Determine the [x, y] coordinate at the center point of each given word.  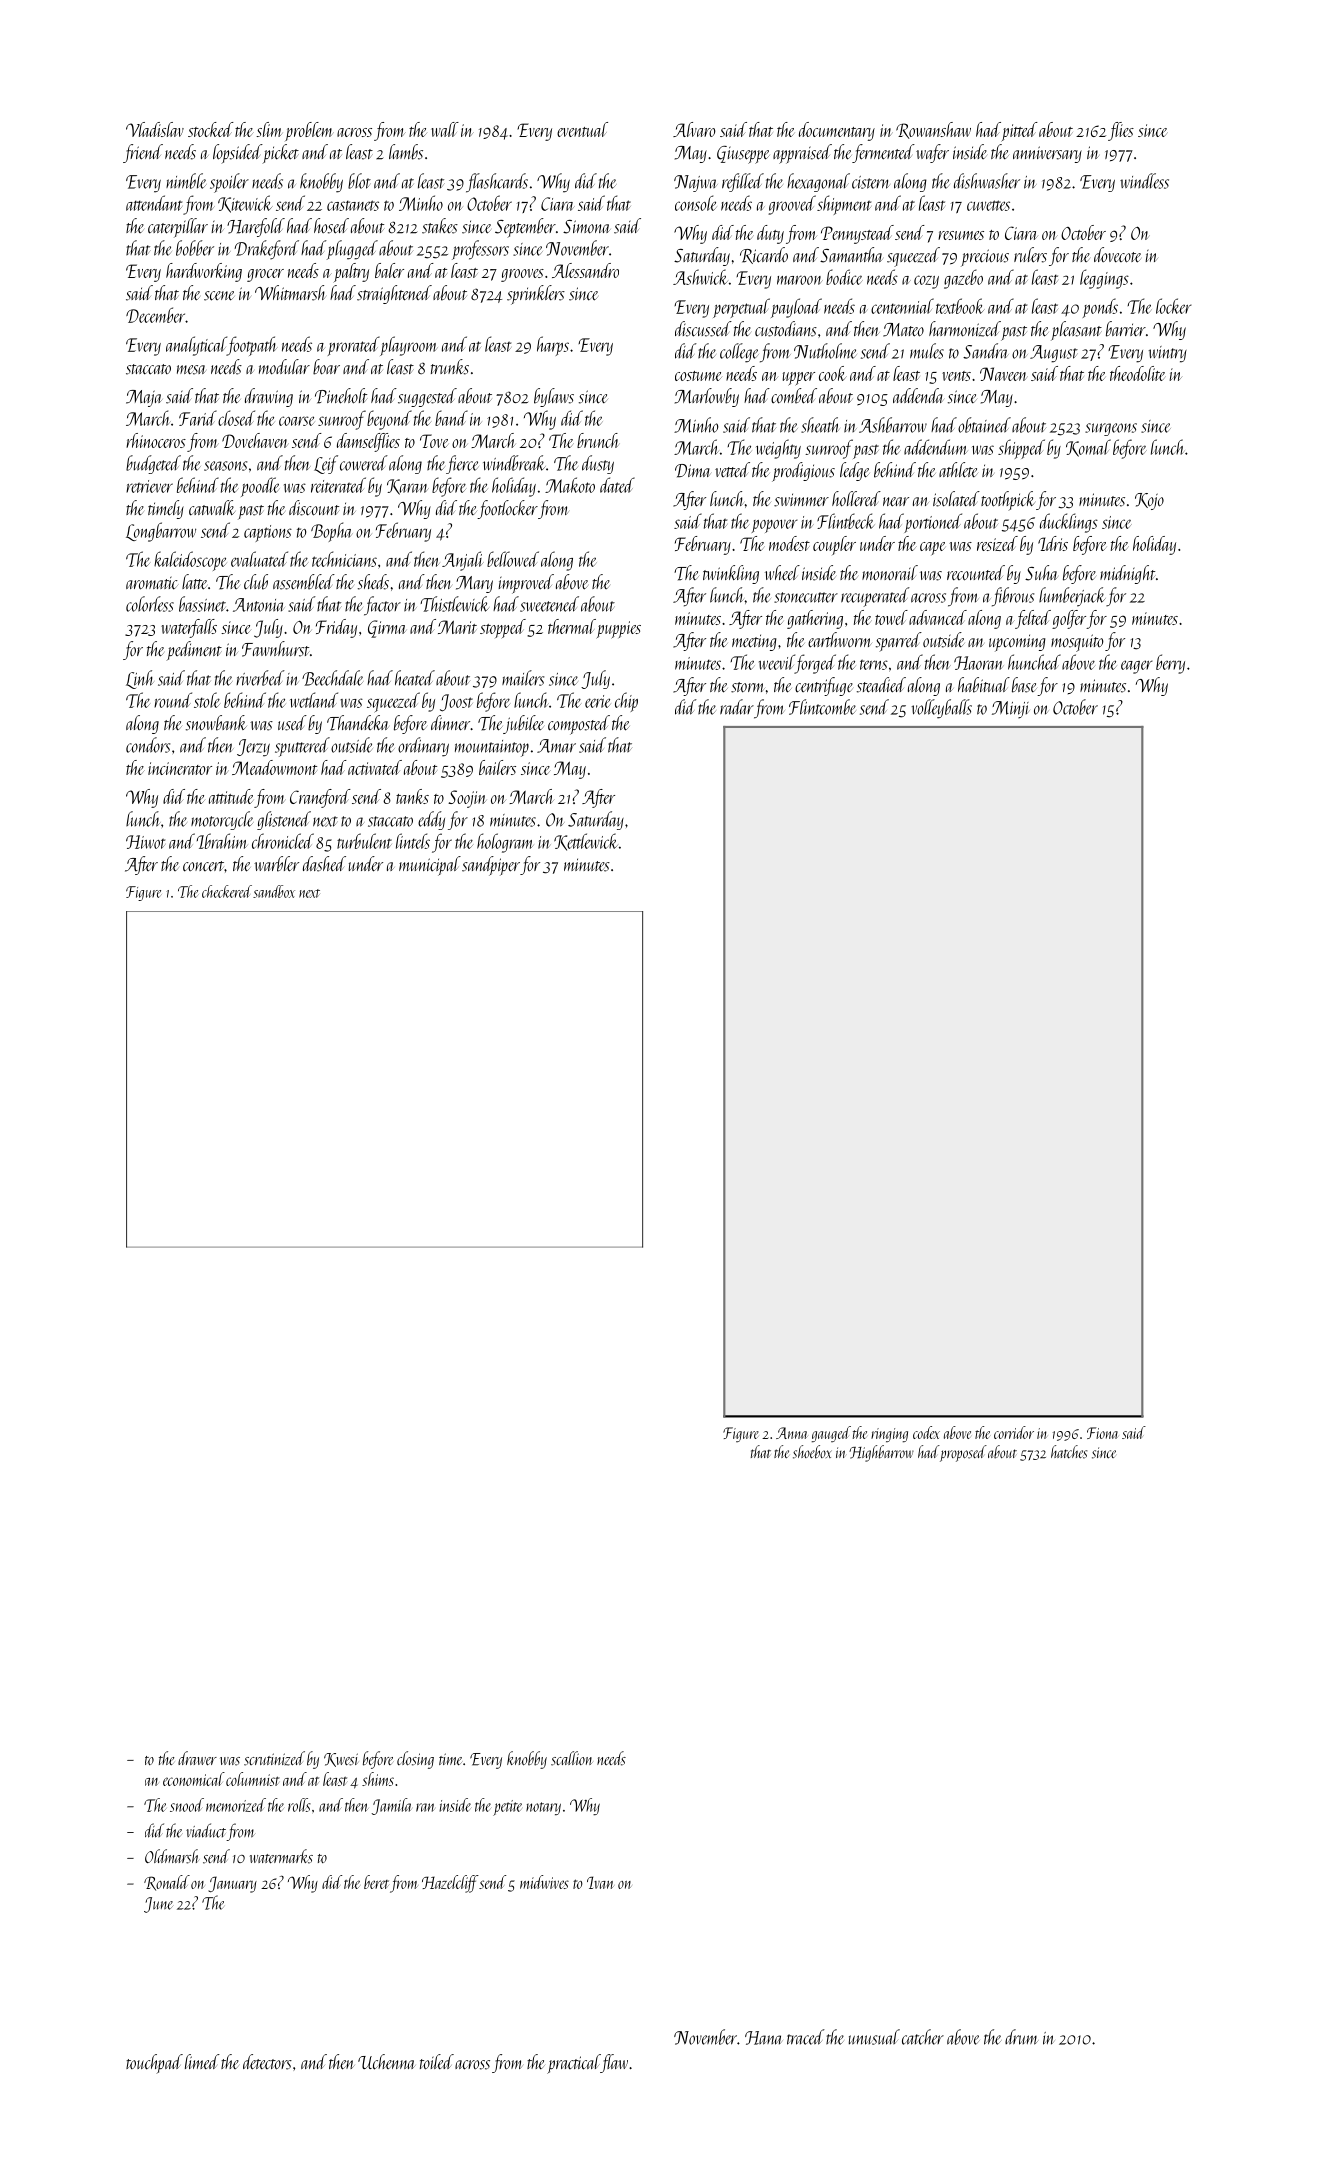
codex [926, 1432]
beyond [389, 420]
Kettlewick [586, 842]
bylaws [554, 397]
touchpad [154, 2064]
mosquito [1077, 643]
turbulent [364, 841]
